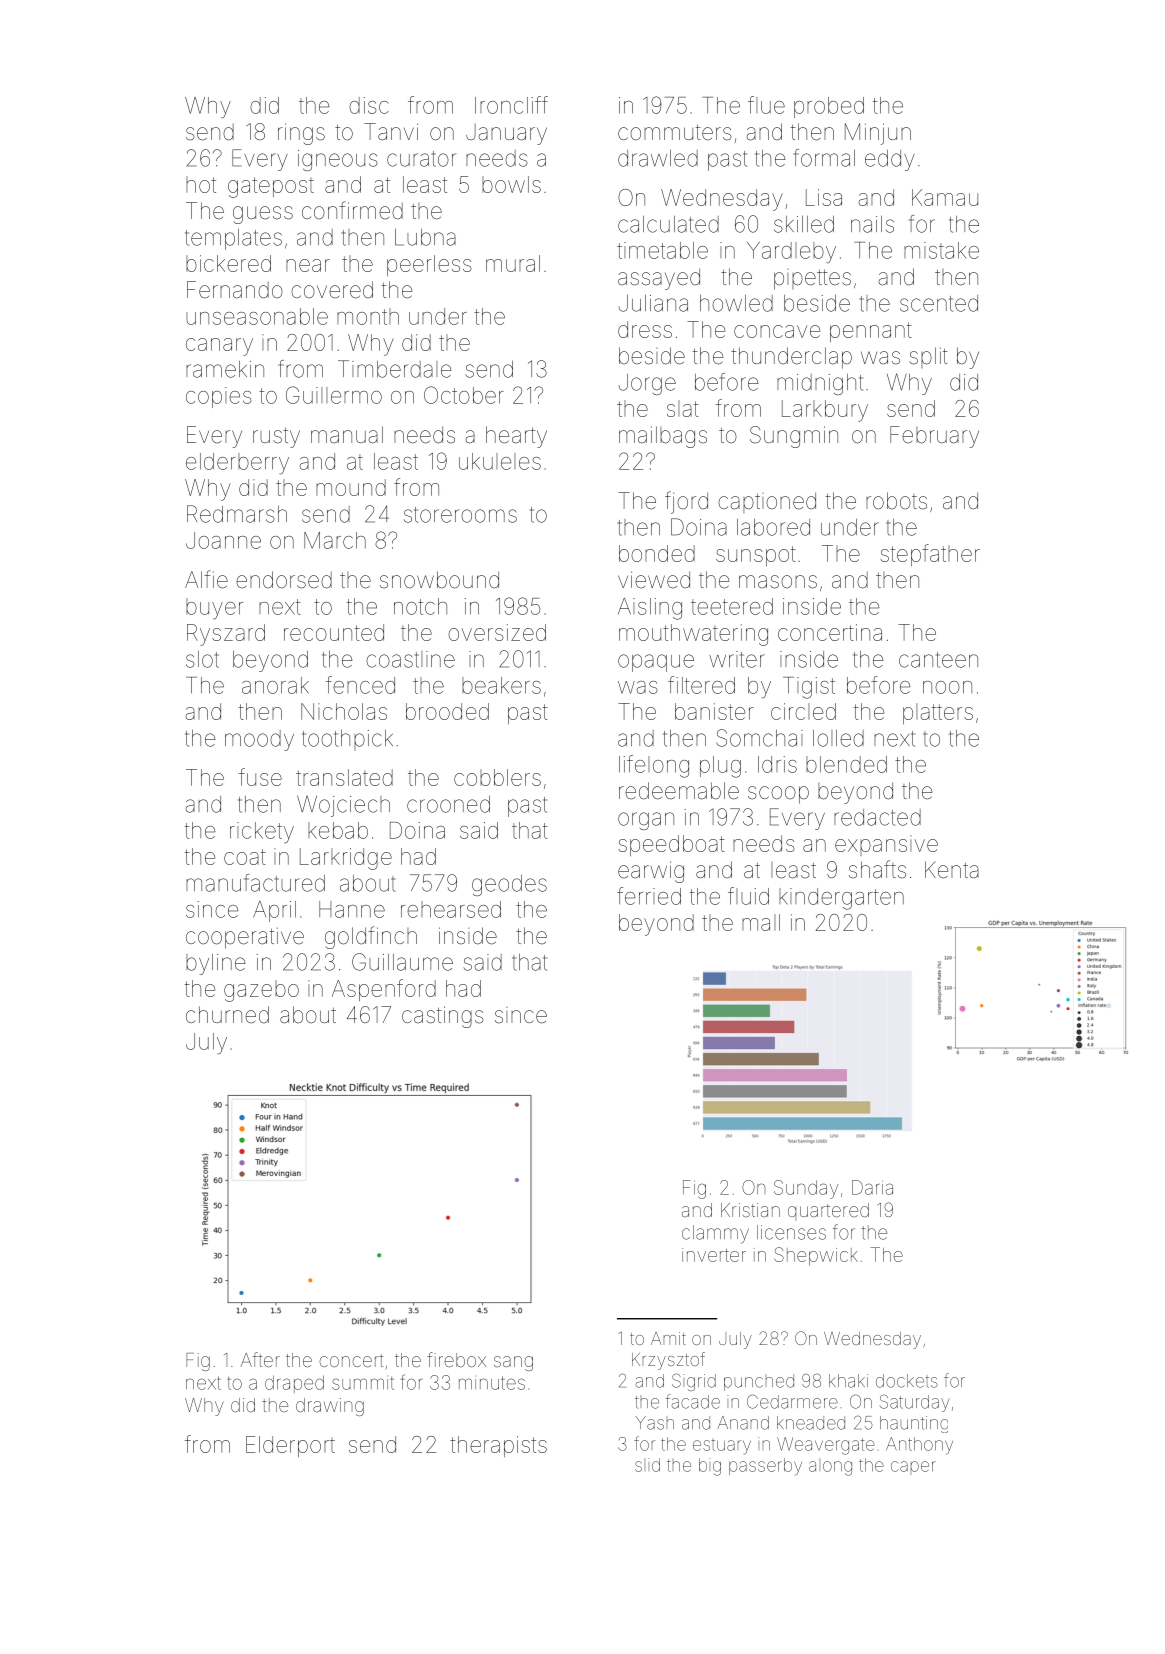 This image has height=1654, width=1165. Describe the element at coordinates (260, 1359) in the image. I see `After` at that location.
